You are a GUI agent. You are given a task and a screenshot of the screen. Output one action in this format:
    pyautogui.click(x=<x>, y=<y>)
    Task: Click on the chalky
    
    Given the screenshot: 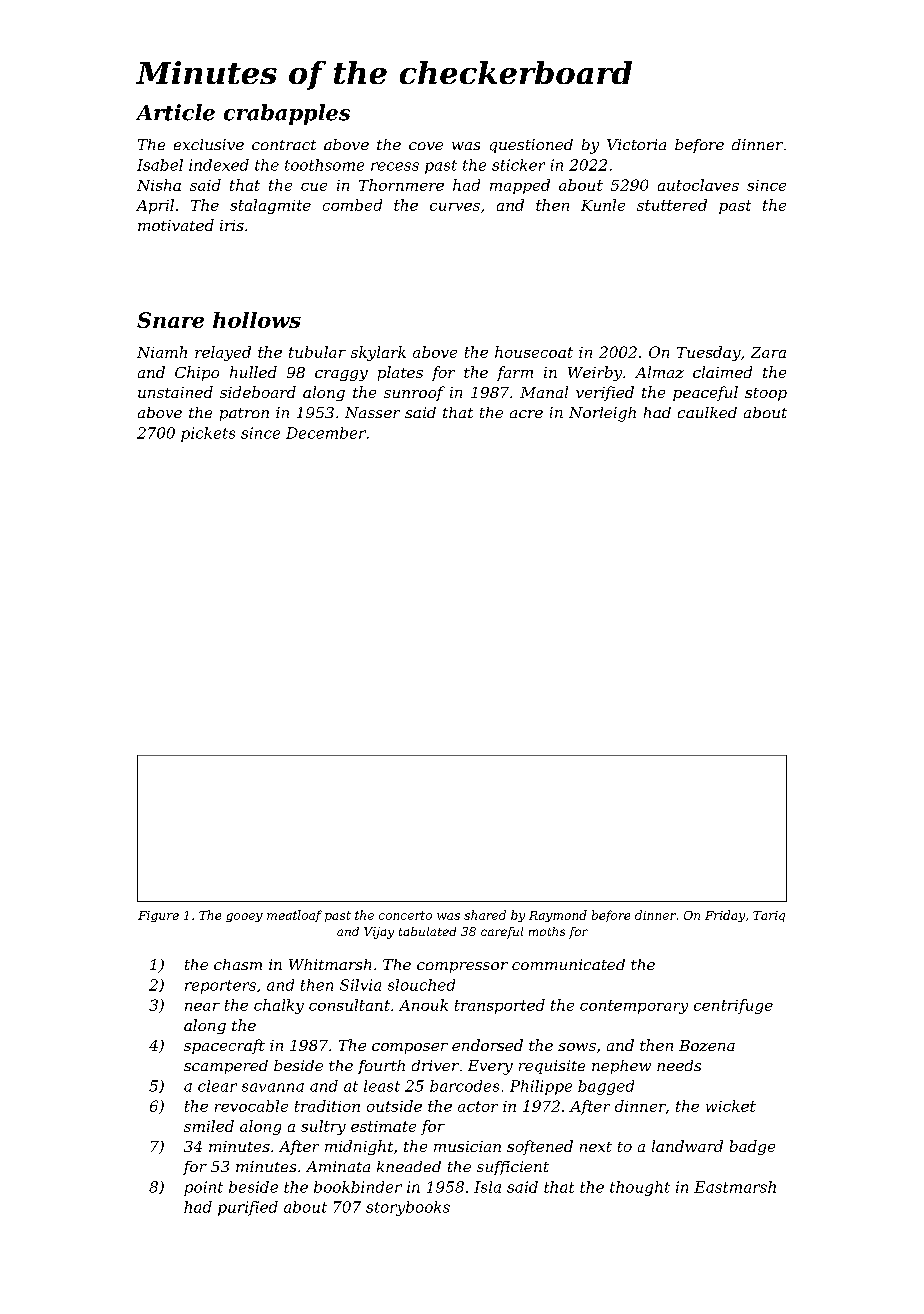 What is the action you would take?
    pyautogui.click(x=279, y=1006)
